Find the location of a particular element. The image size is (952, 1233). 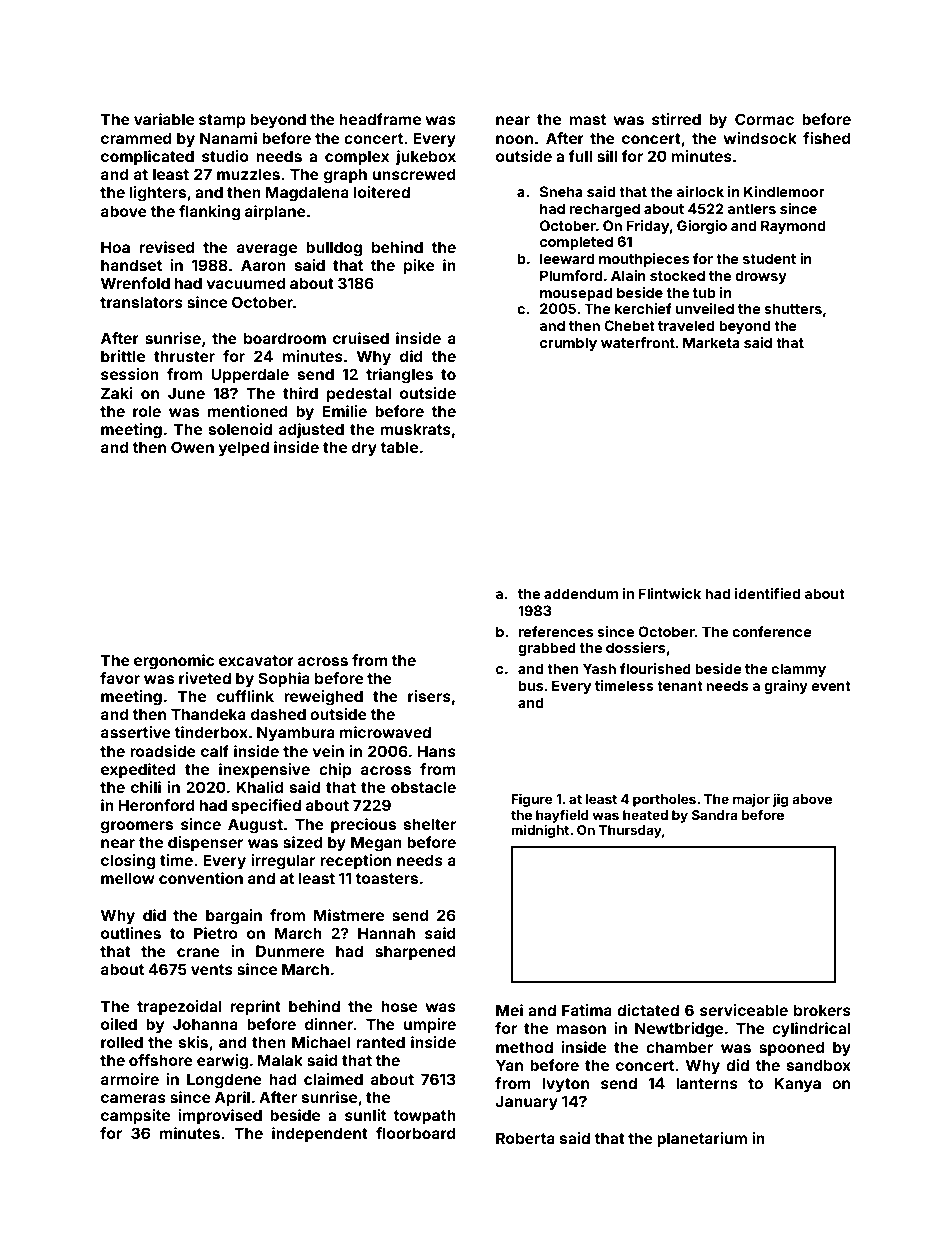

shutters is located at coordinates (793, 308).
